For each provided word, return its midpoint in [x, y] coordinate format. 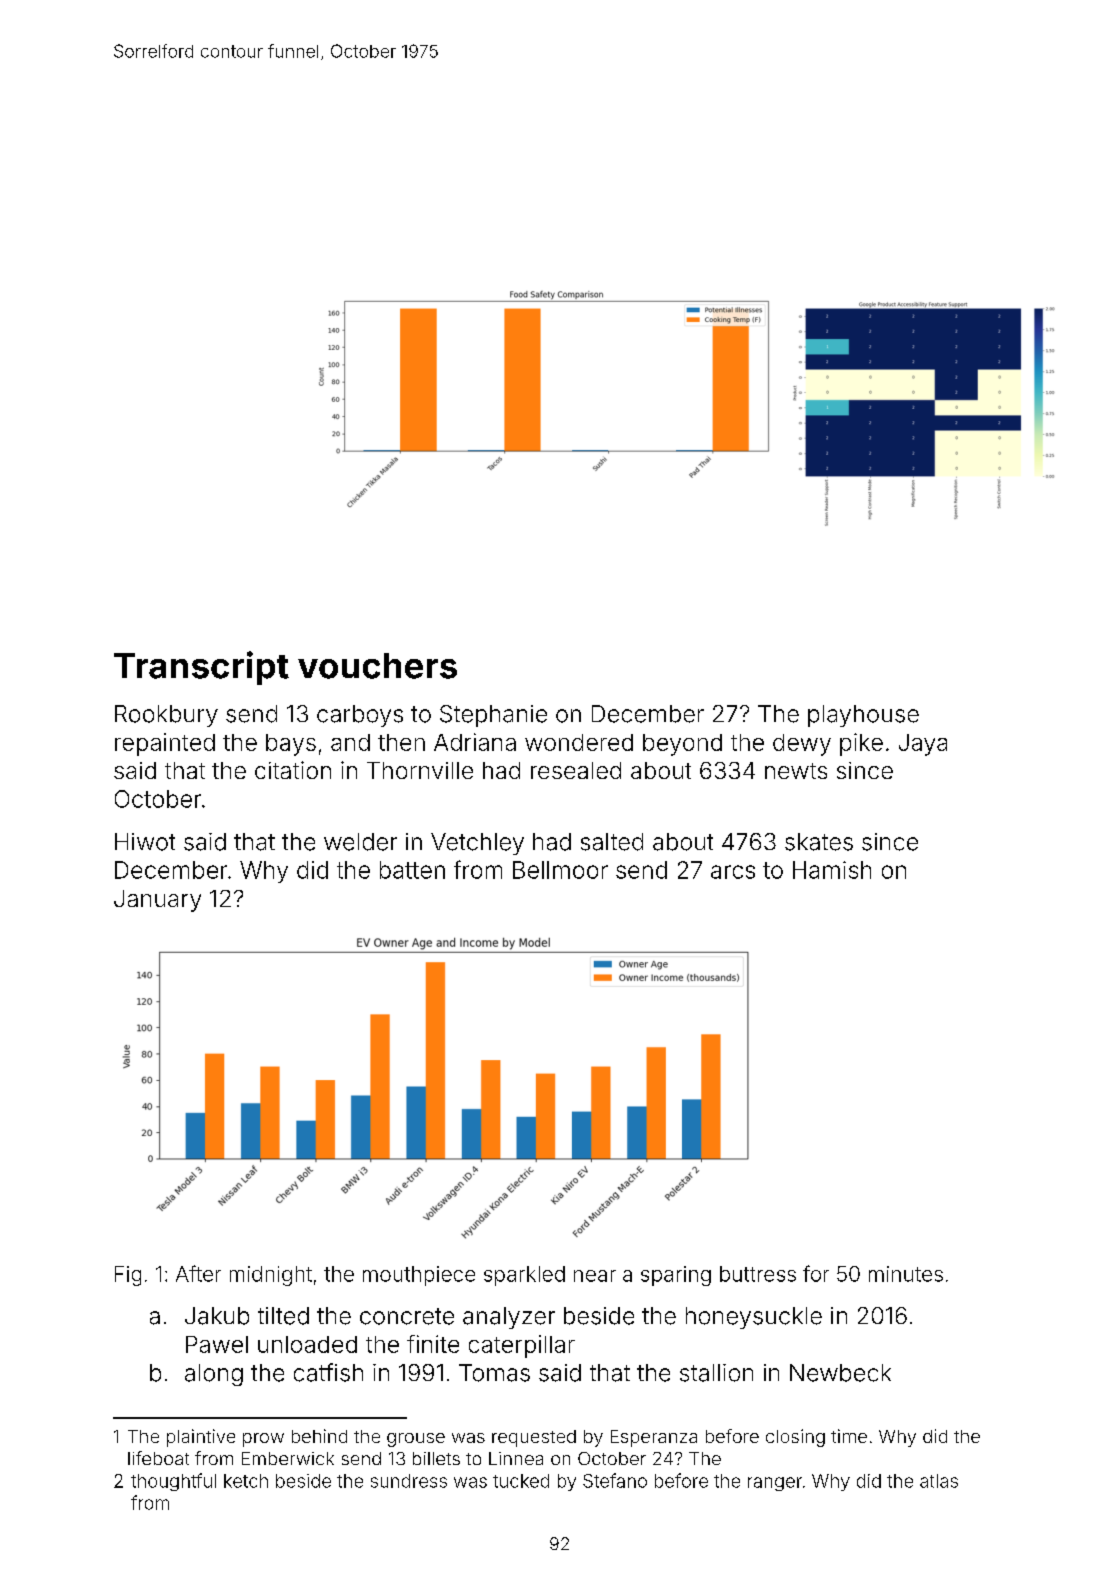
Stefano [615, 1480]
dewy [802, 745]
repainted [165, 744]
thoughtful [173, 1482]
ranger [775, 1484]
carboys [360, 716]
